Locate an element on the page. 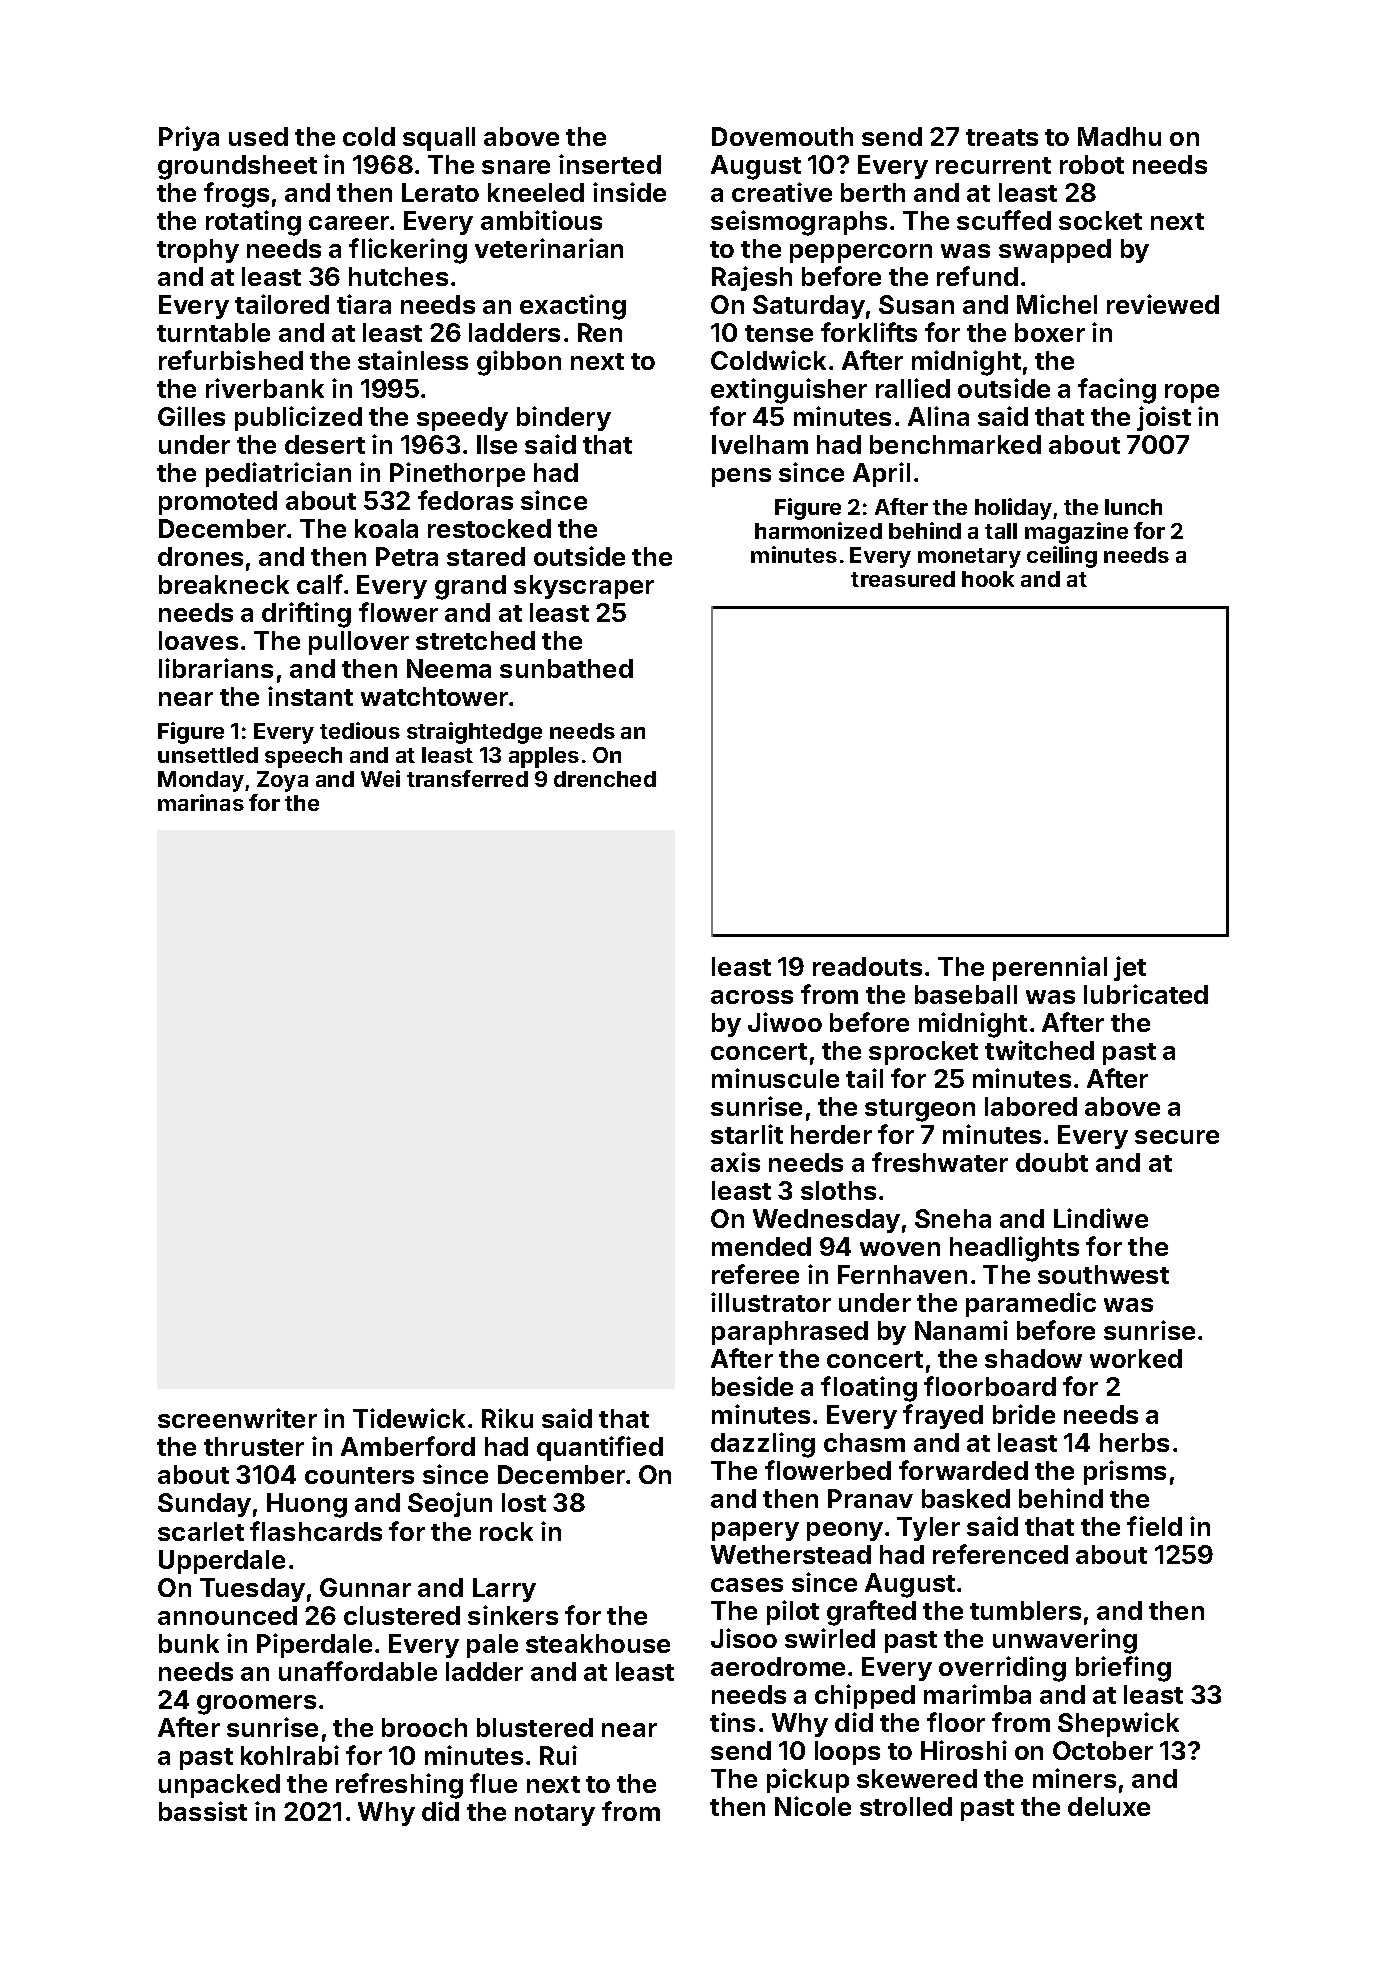 The width and height of the image is (1386, 1969). turntable is located at coordinates (213, 332).
